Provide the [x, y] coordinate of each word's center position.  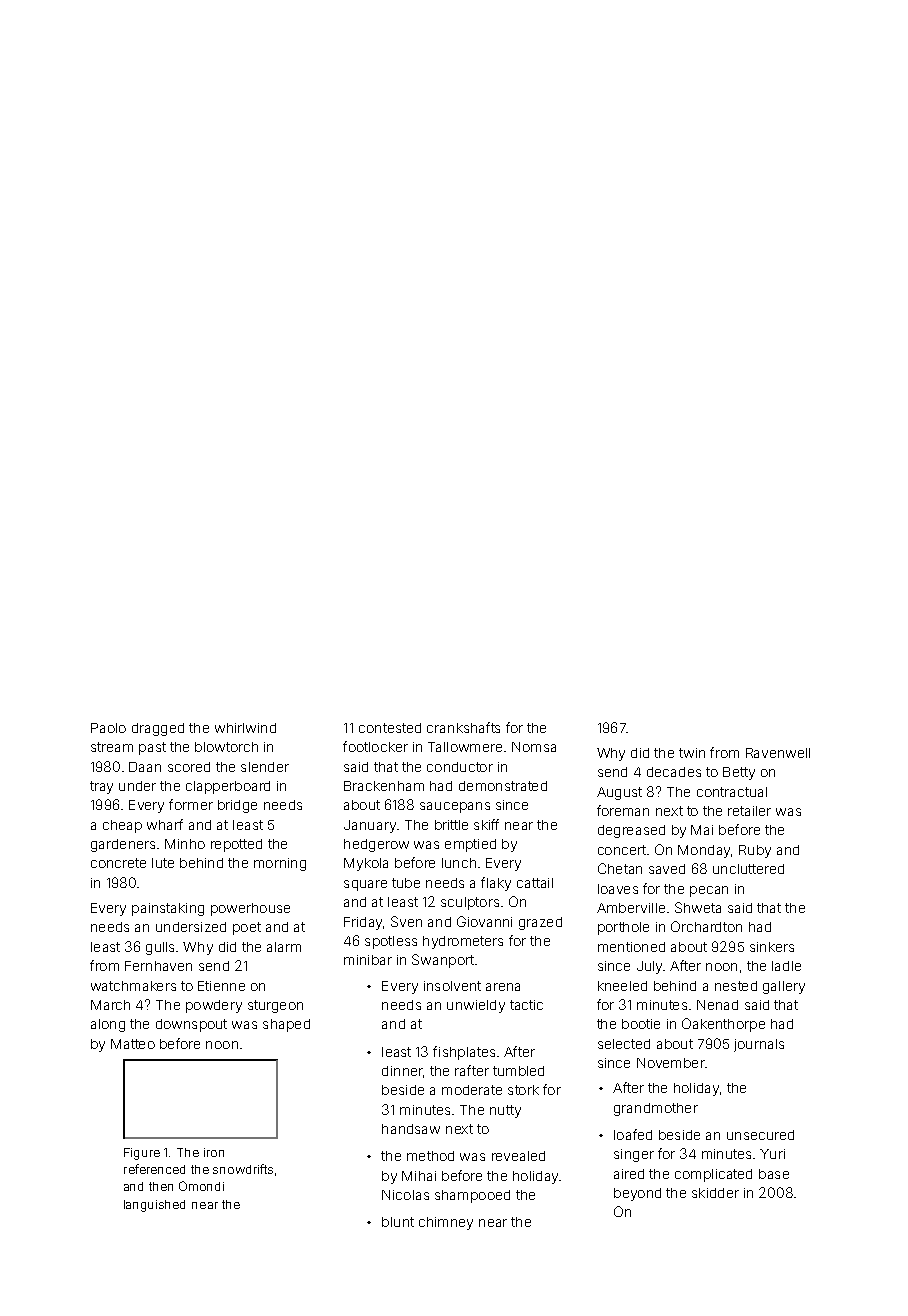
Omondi [201, 1186]
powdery [214, 1006]
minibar [368, 960]
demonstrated [503, 786]
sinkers [772, 947]
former [191, 804]
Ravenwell [778, 753]
